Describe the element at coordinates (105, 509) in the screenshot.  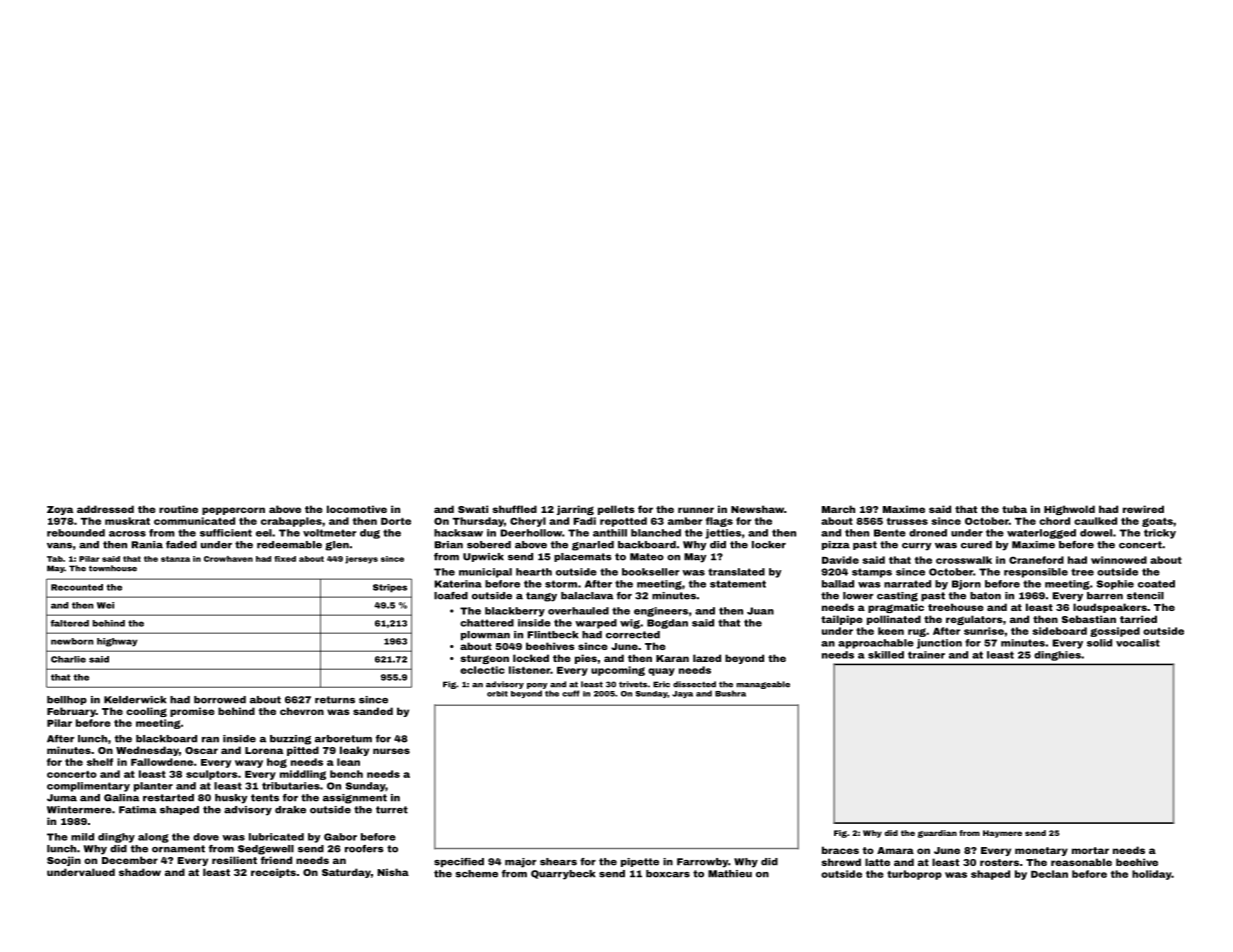
I see `addressed` at that location.
